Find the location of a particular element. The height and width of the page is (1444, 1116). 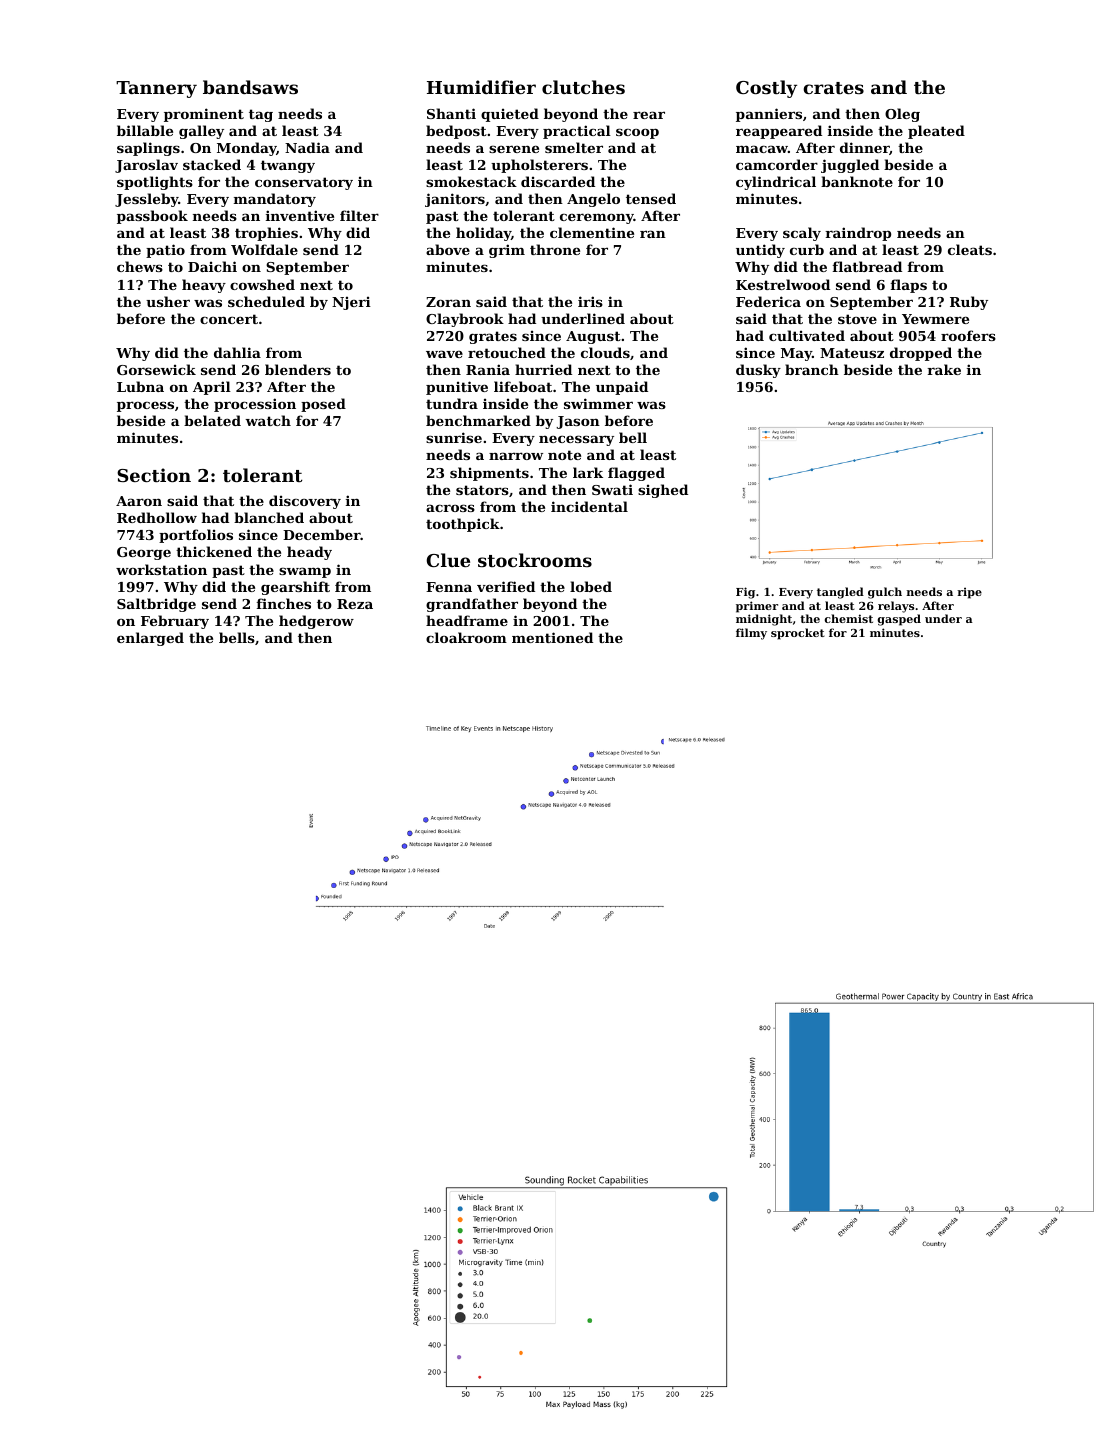

crates is located at coordinates (833, 88).
